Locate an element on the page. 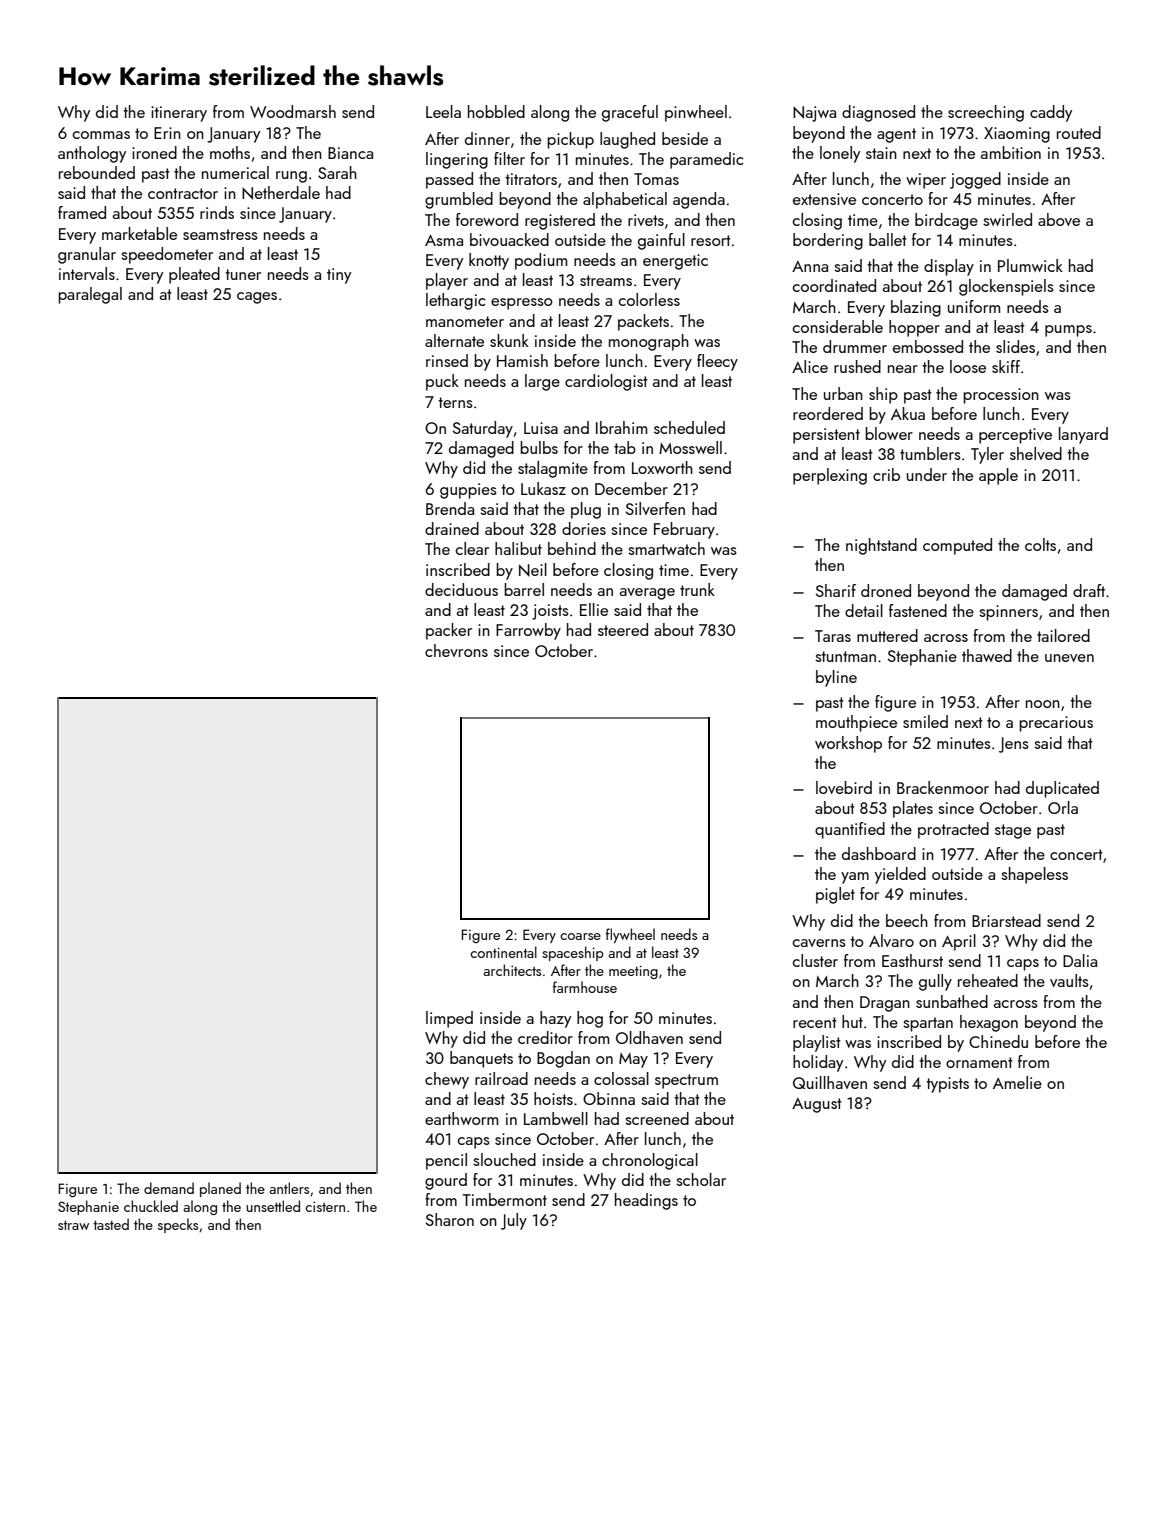  resort is located at coordinates (711, 240).
